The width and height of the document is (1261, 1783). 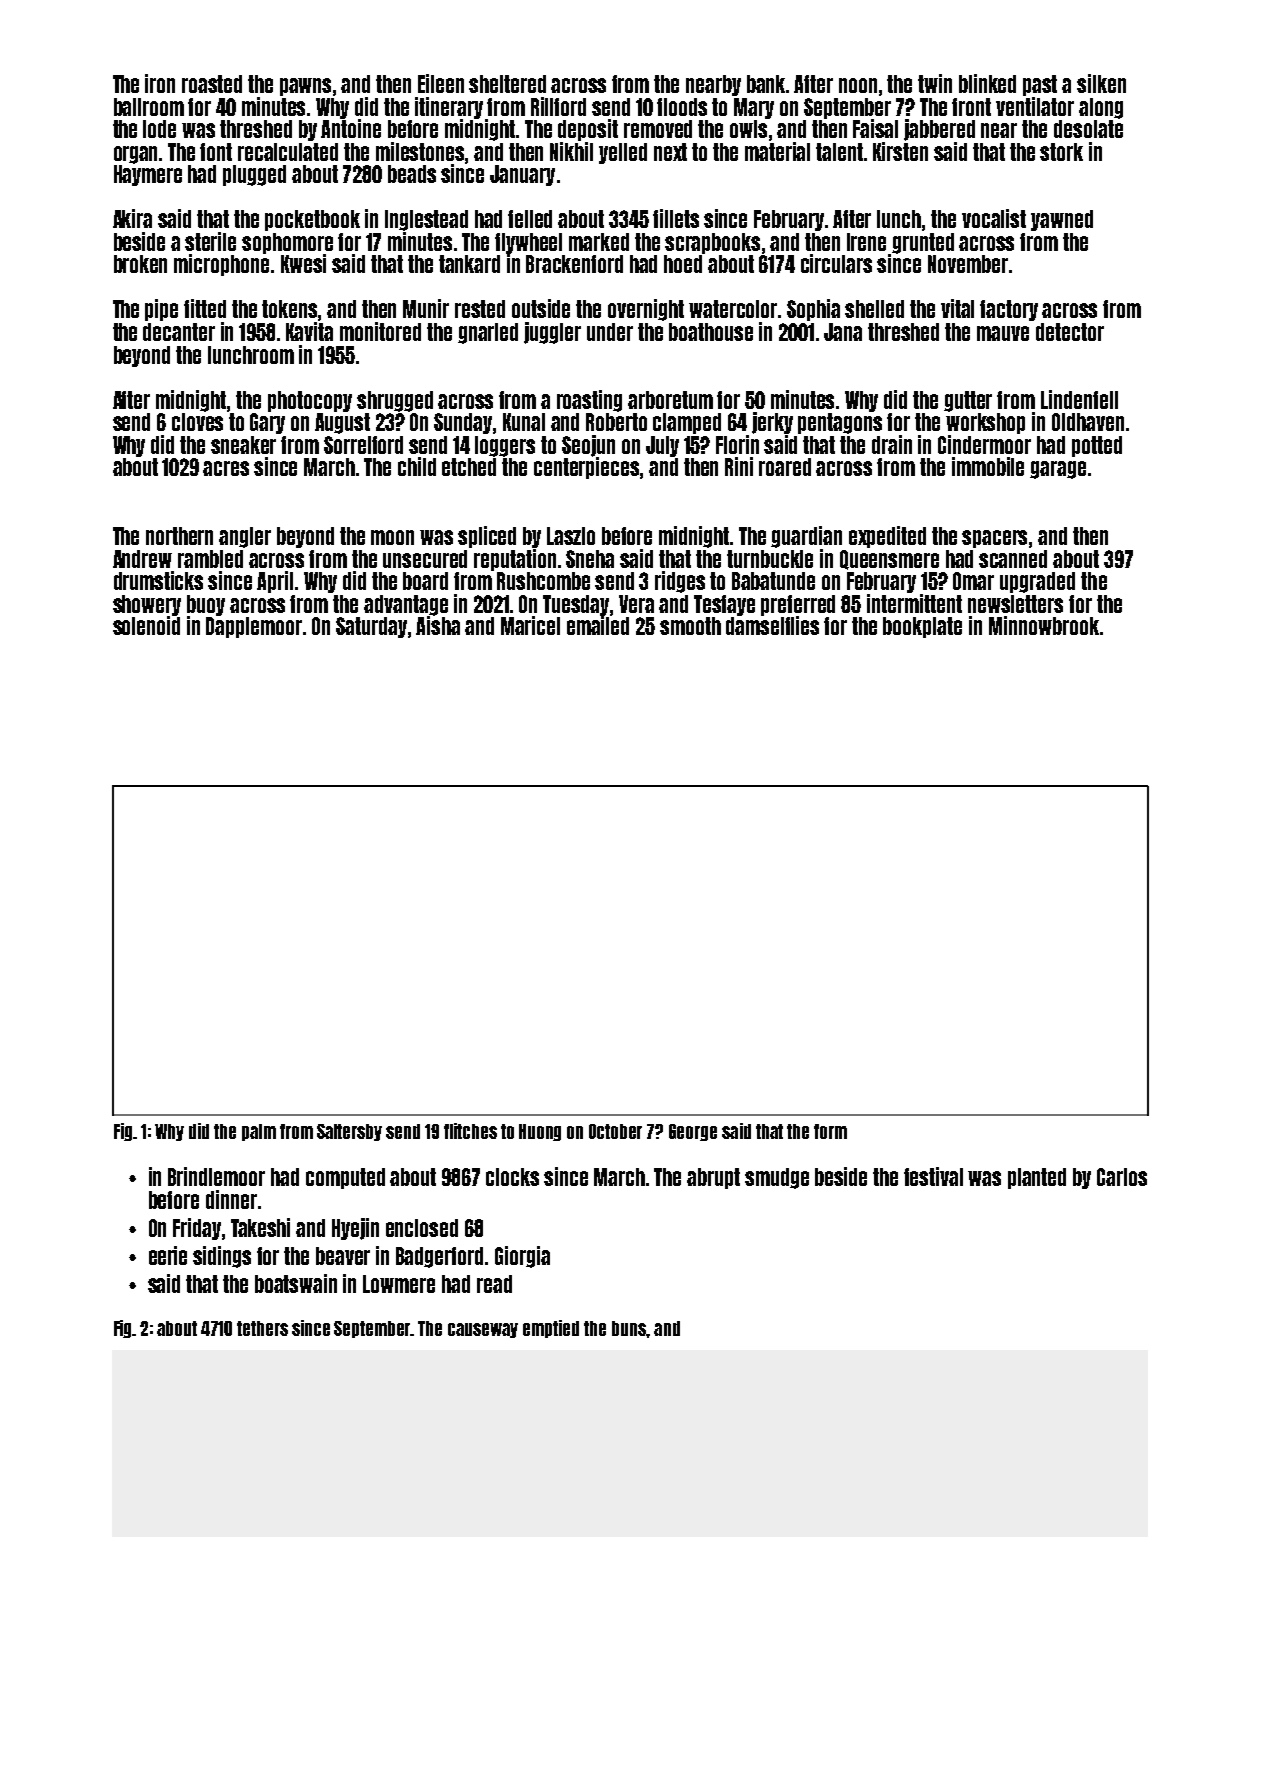 I want to click on Saturday, so click(x=371, y=627).
